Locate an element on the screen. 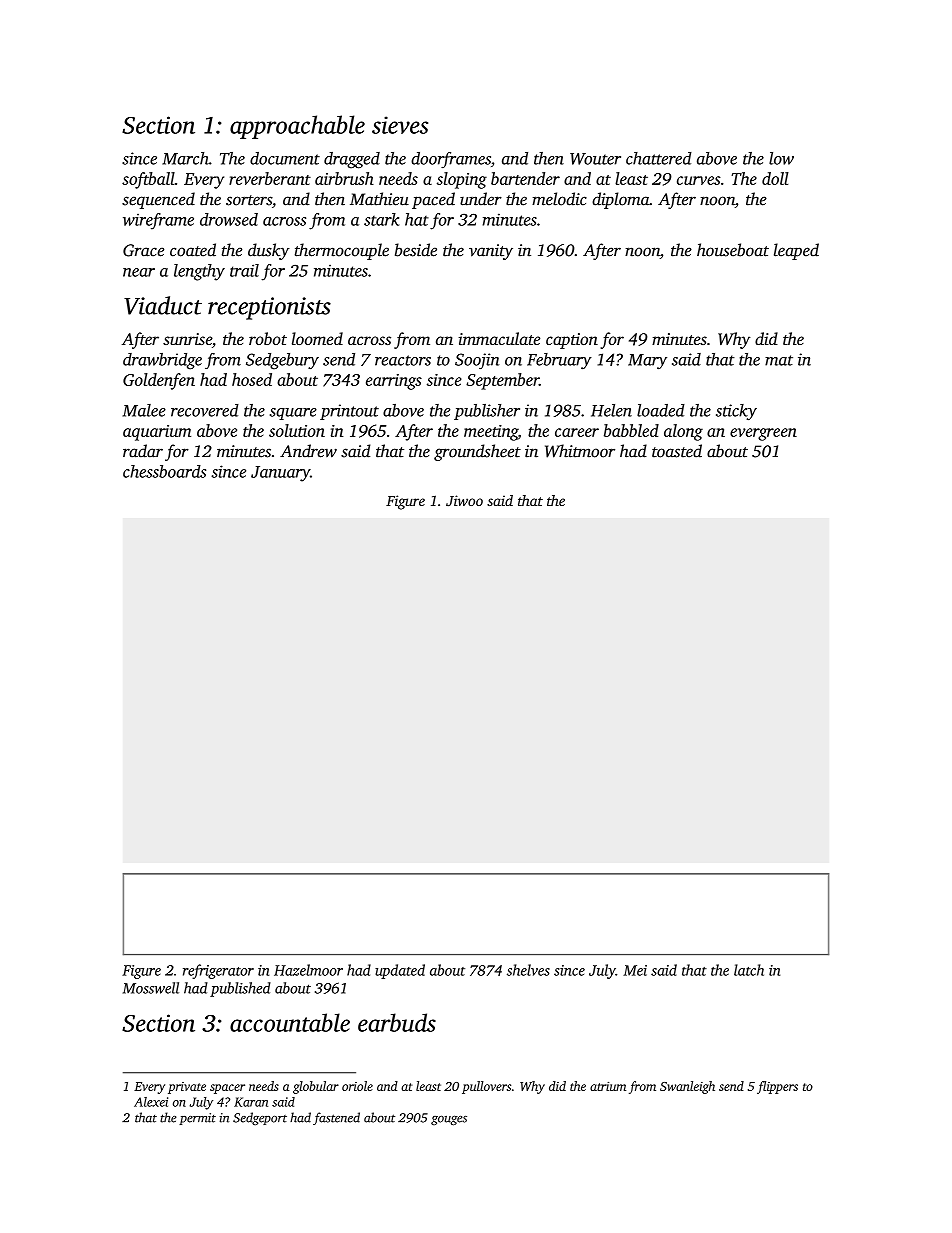  curves is located at coordinates (699, 180).
